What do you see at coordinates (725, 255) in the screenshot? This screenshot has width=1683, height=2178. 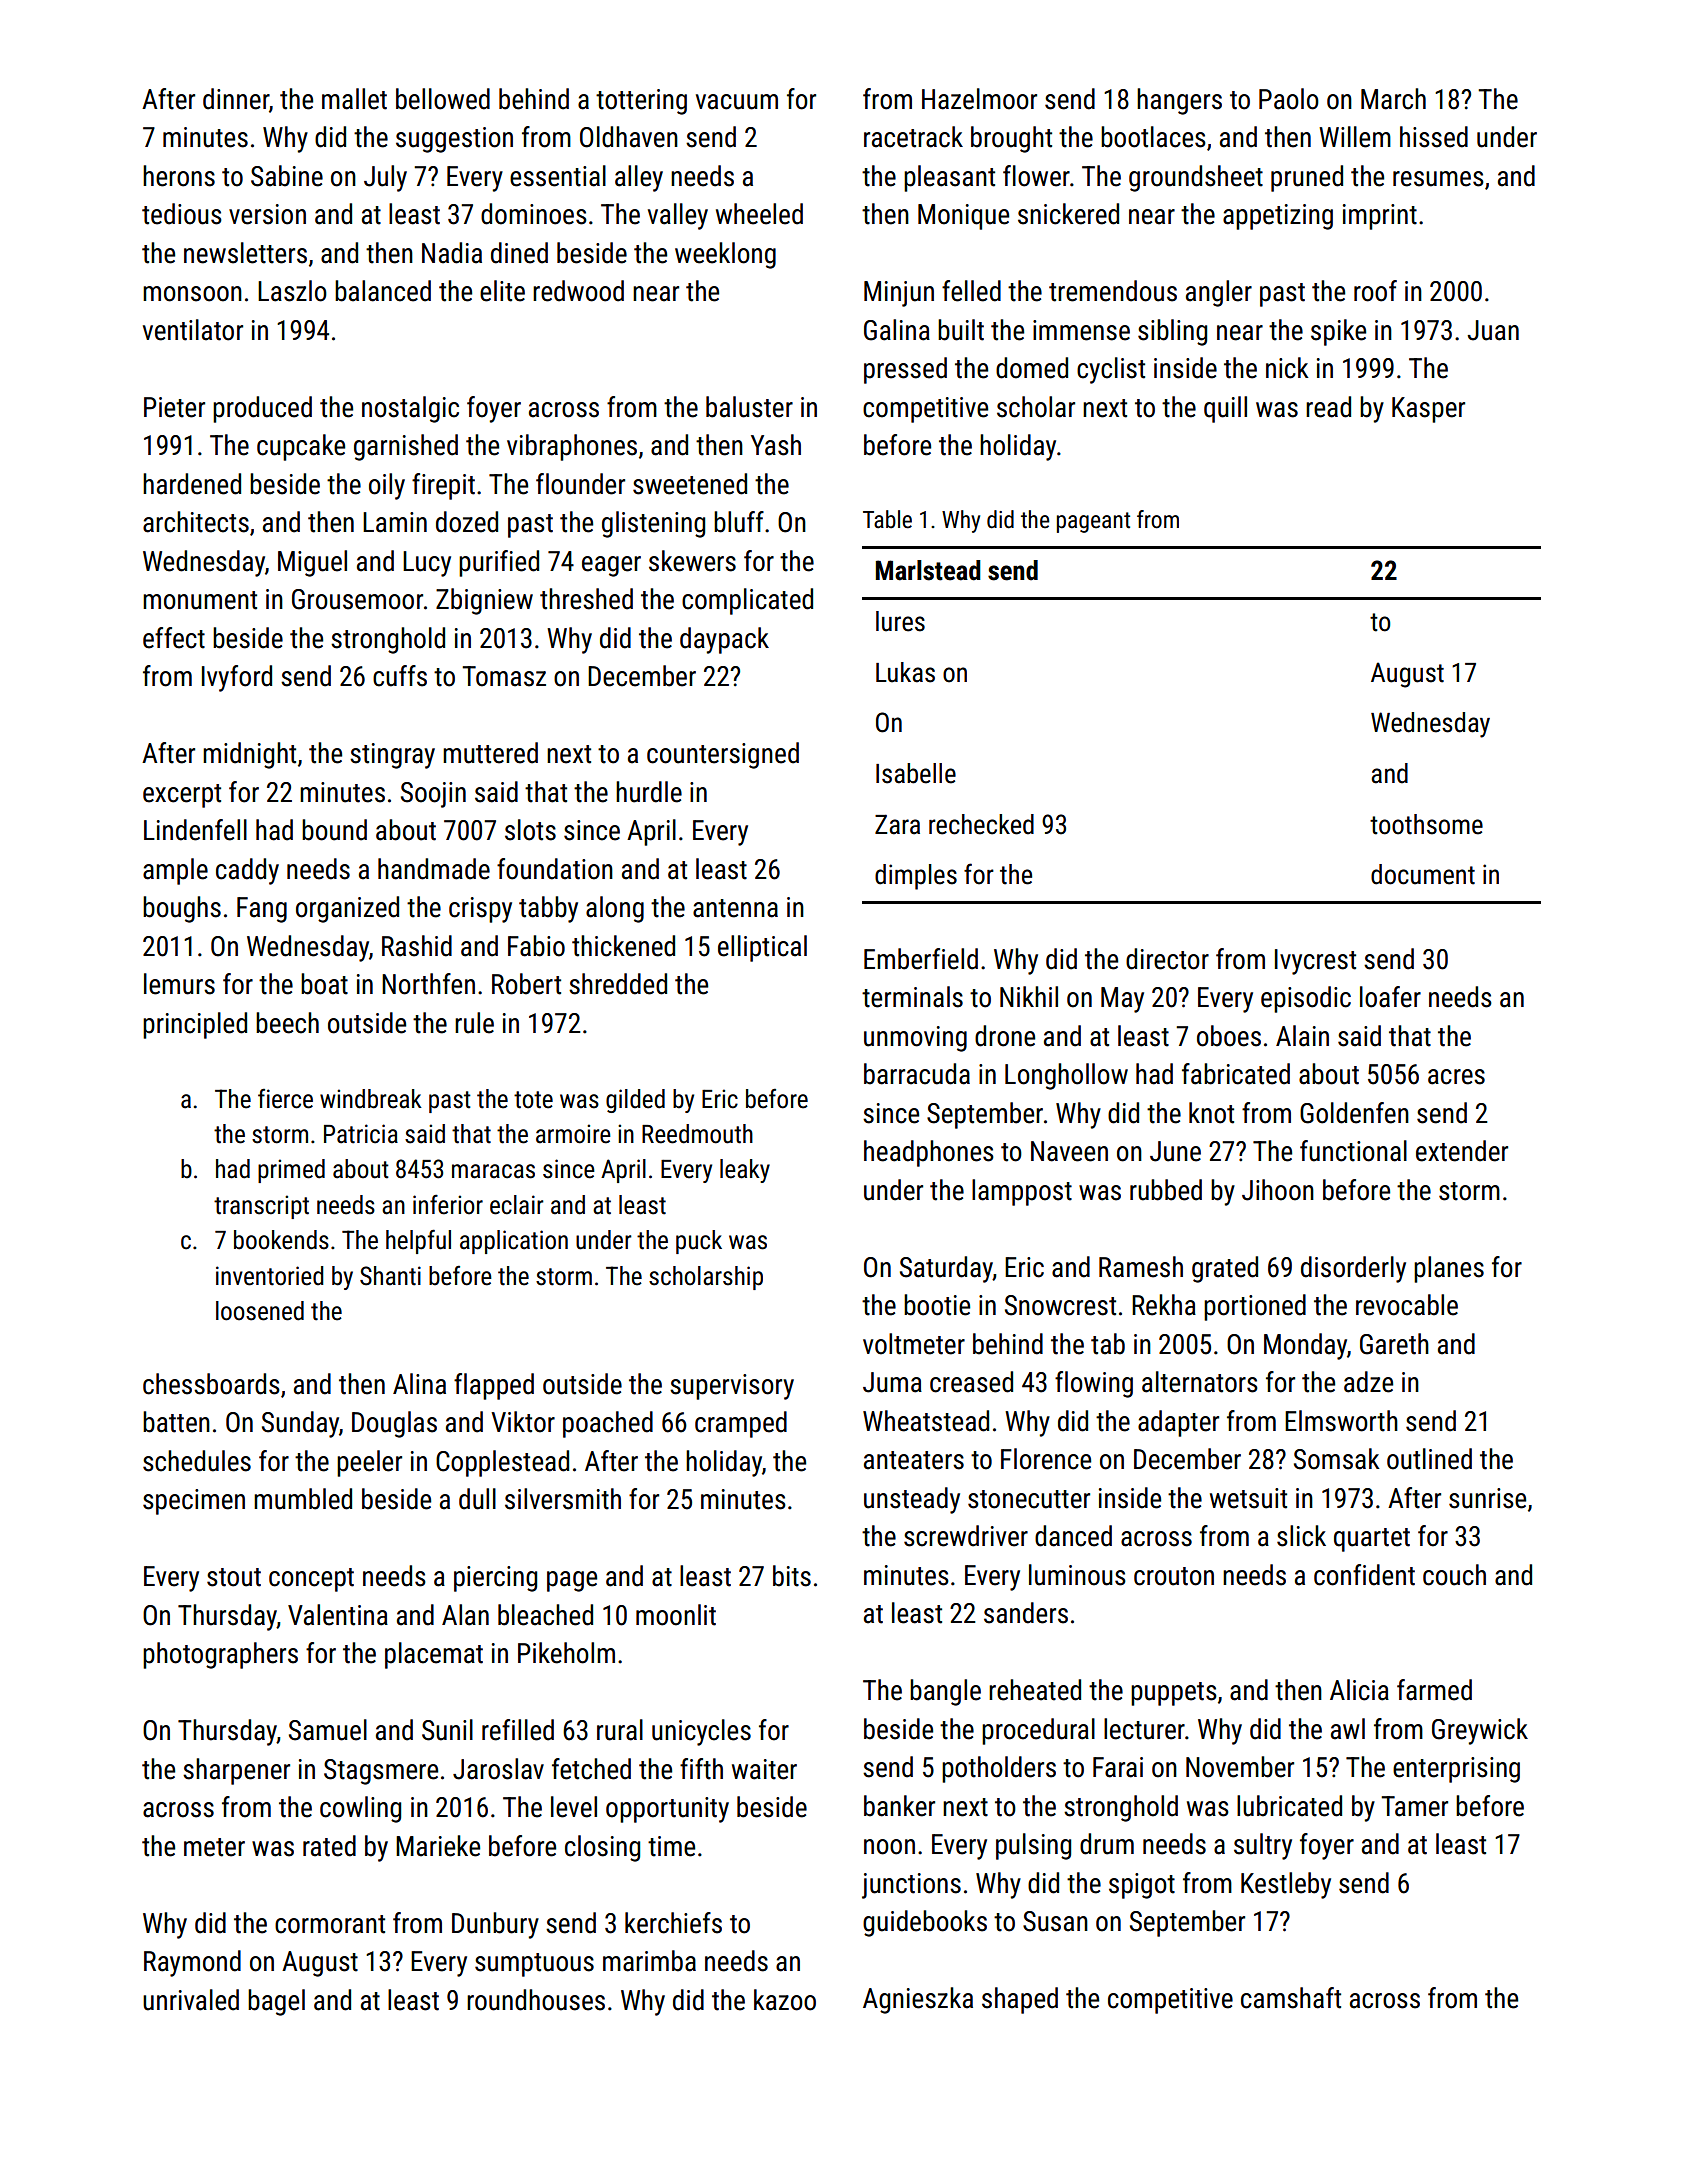 I see `weeklong` at bounding box center [725, 255].
